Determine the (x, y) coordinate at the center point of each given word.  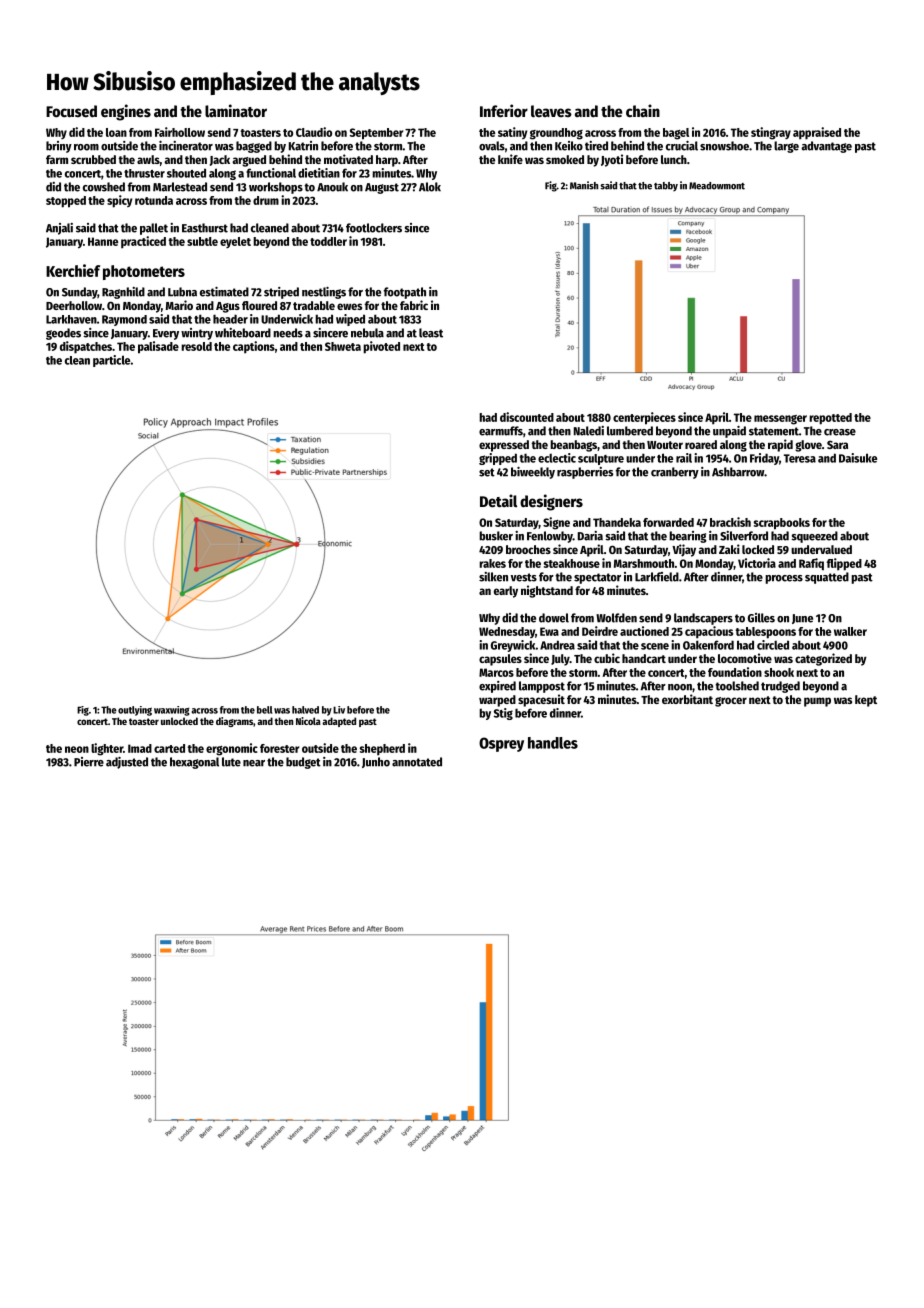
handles (553, 743)
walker (850, 631)
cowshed (104, 187)
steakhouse (572, 563)
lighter (107, 749)
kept (866, 701)
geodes (63, 334)
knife (510, 159)
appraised (817, 133)
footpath (405, 293)
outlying (135, 711)
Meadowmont (717, 186)
